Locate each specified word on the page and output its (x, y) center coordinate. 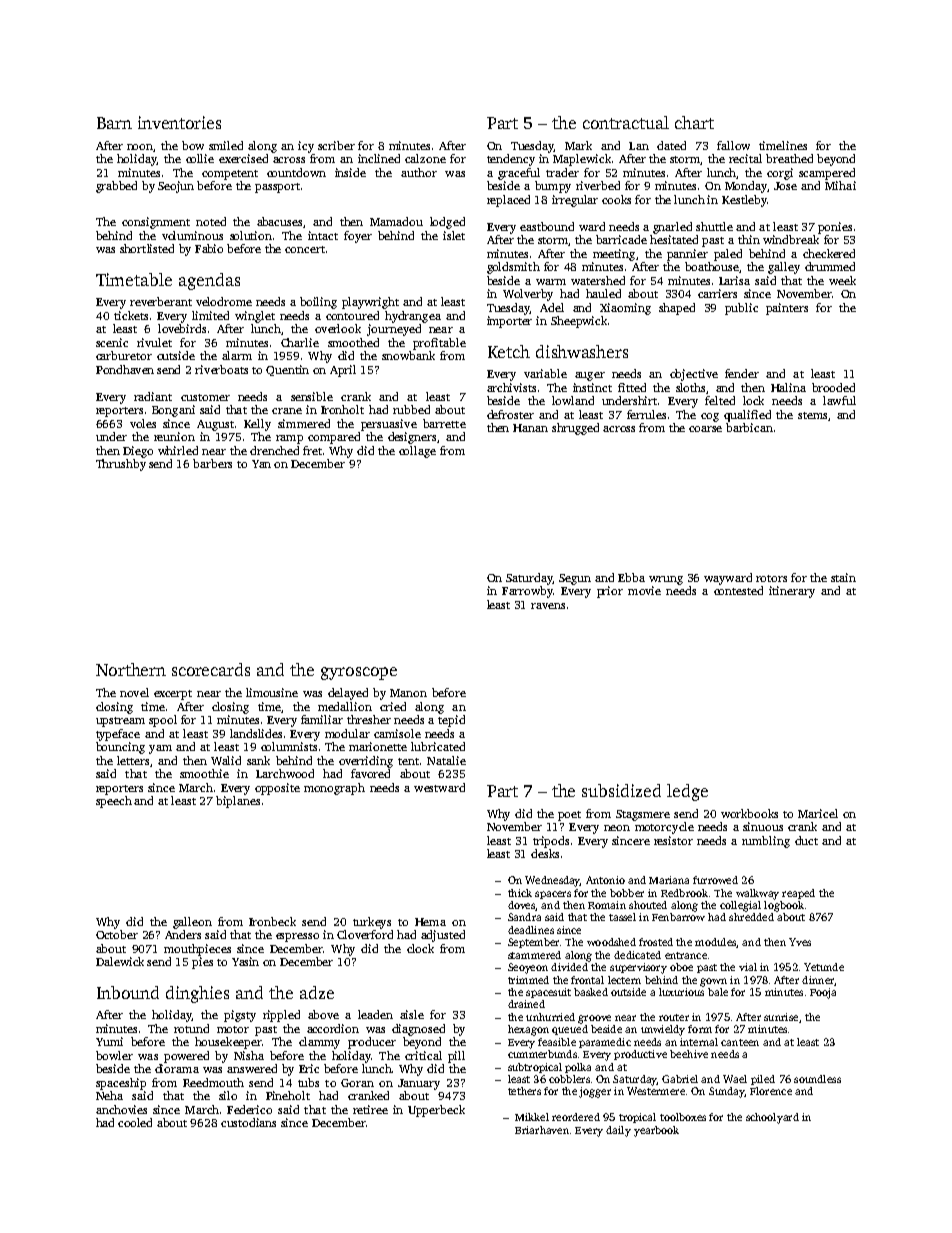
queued (570, 1030)
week (842, 280)
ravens (548, 606)
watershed (598, 280)
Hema (430, 922)
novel (134, 692)
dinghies (197, 994)
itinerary (792, 592)
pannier (687, 255)
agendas (209, 281)
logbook (784, 906)
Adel (552, 307)
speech (114, 802)
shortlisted (147, 248)
